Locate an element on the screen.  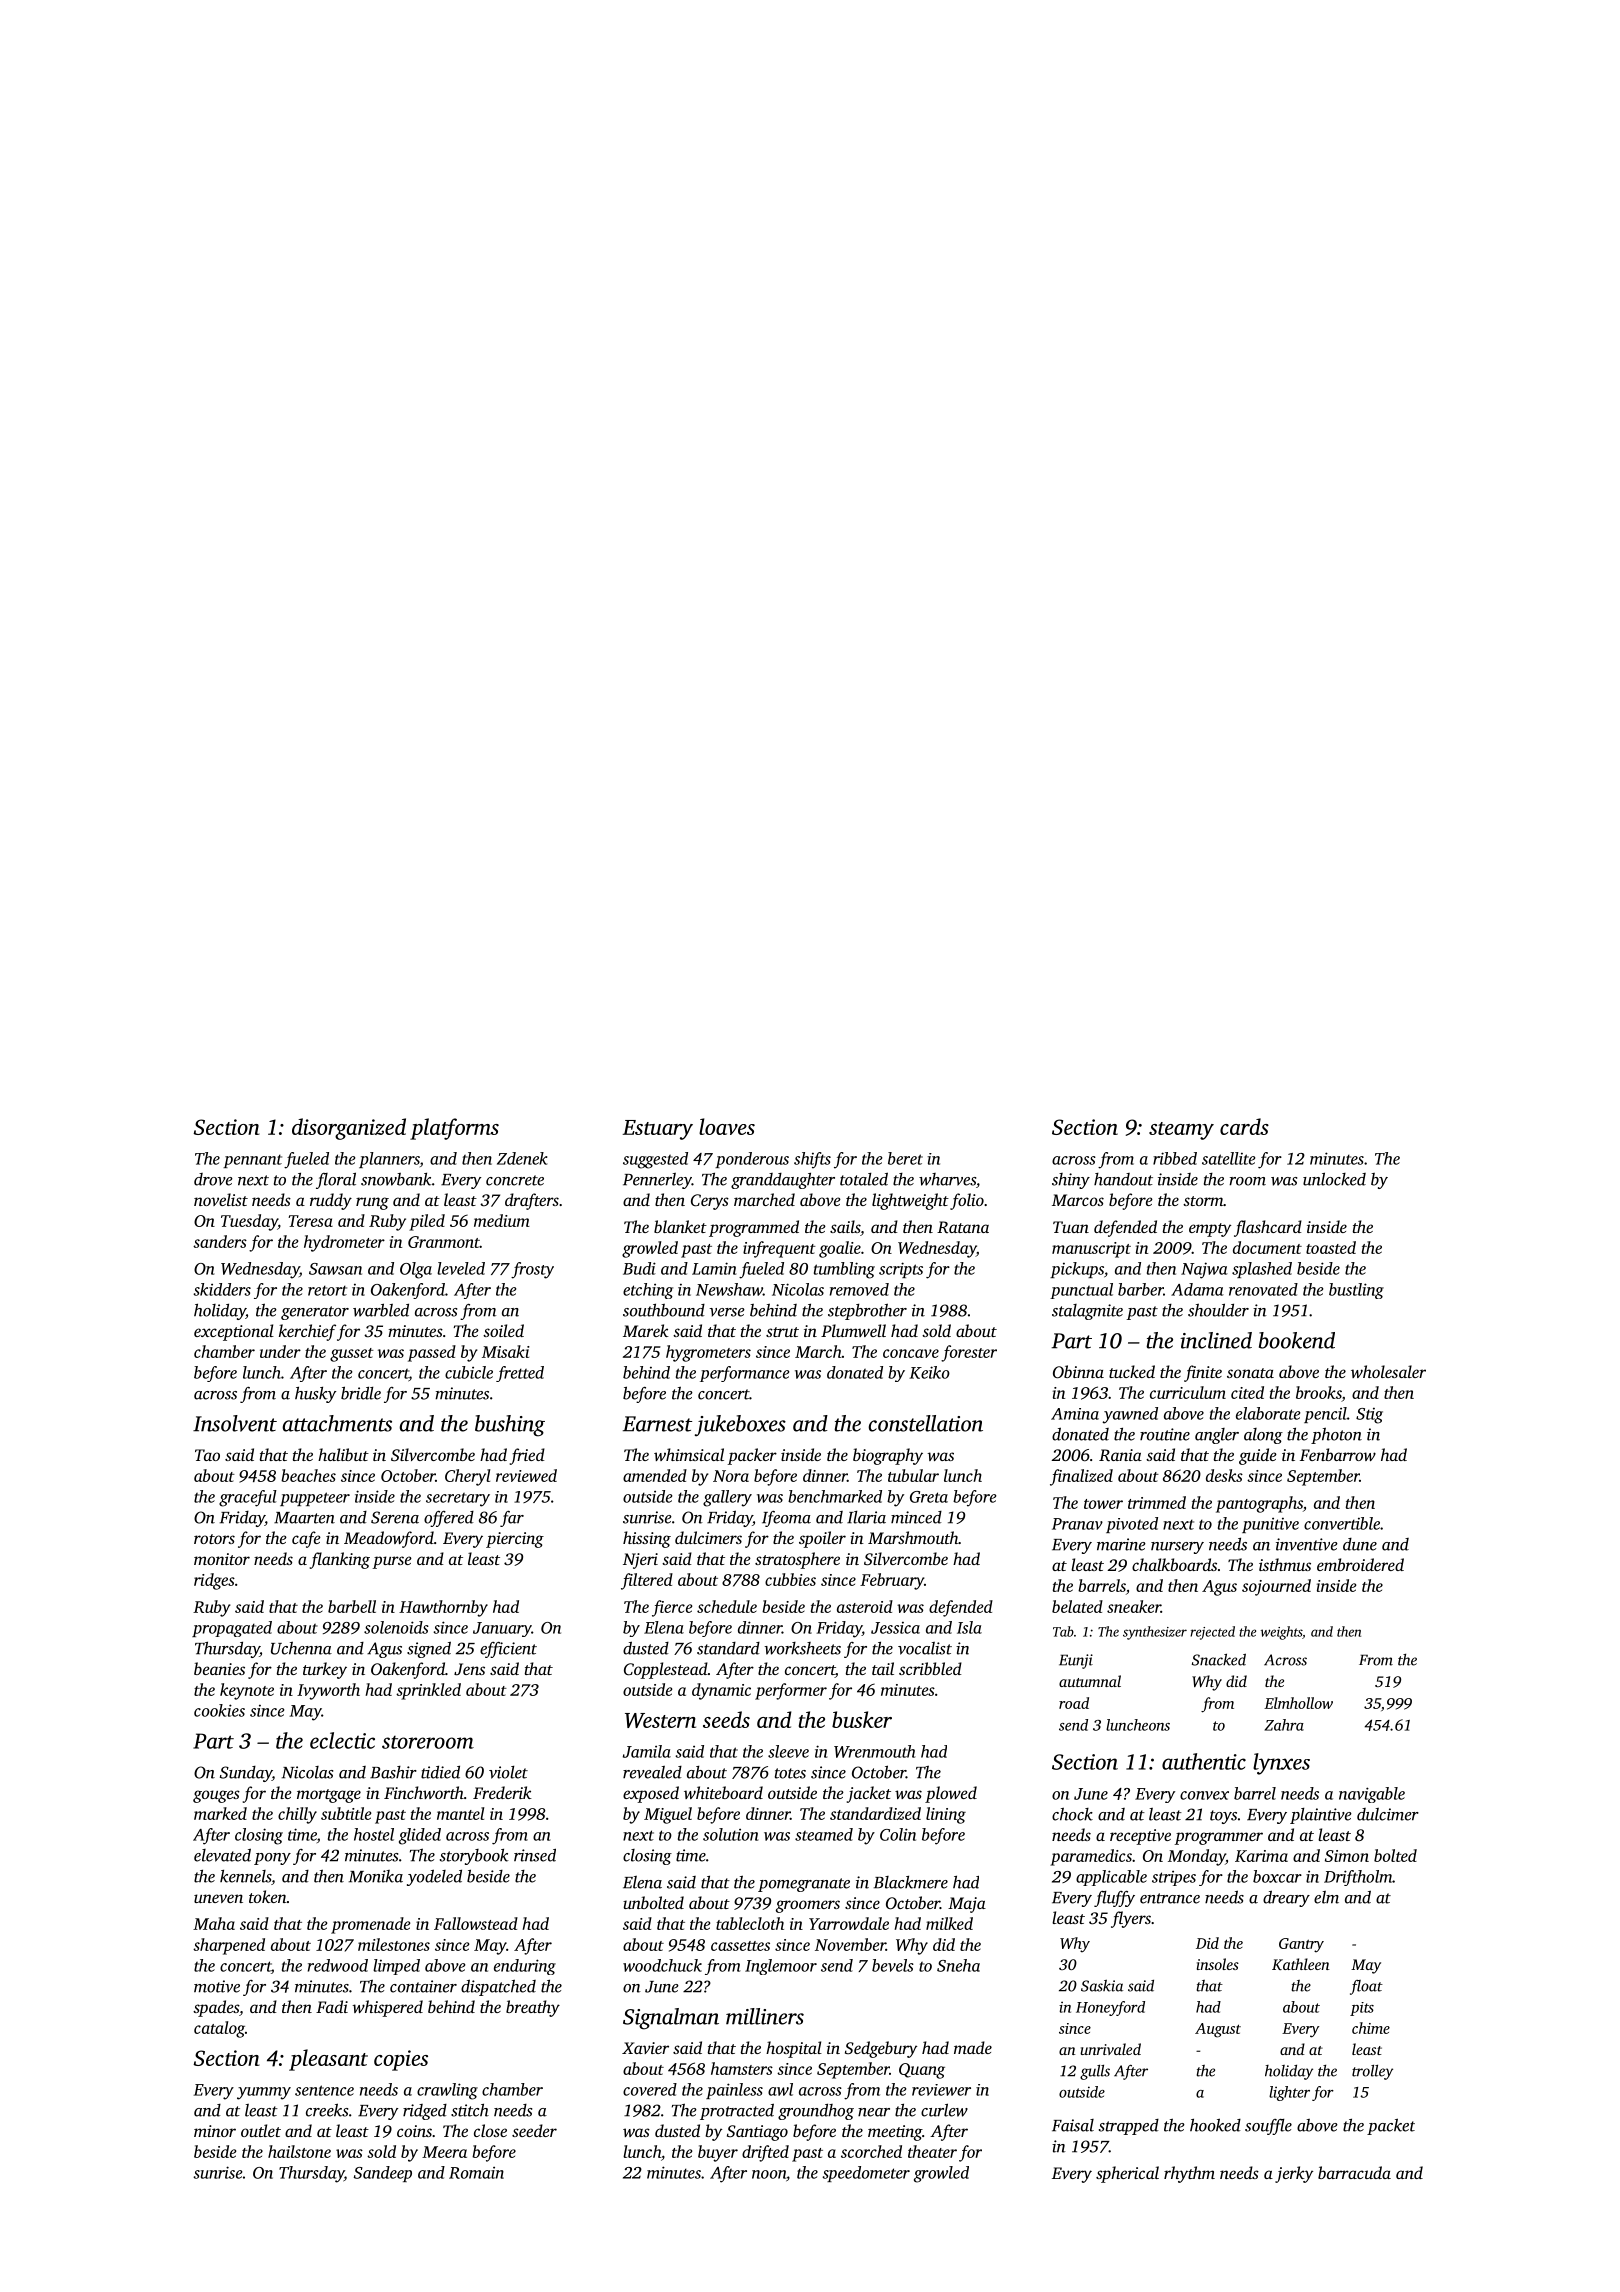
rhythm is located at coordinates (1189, 2174).
